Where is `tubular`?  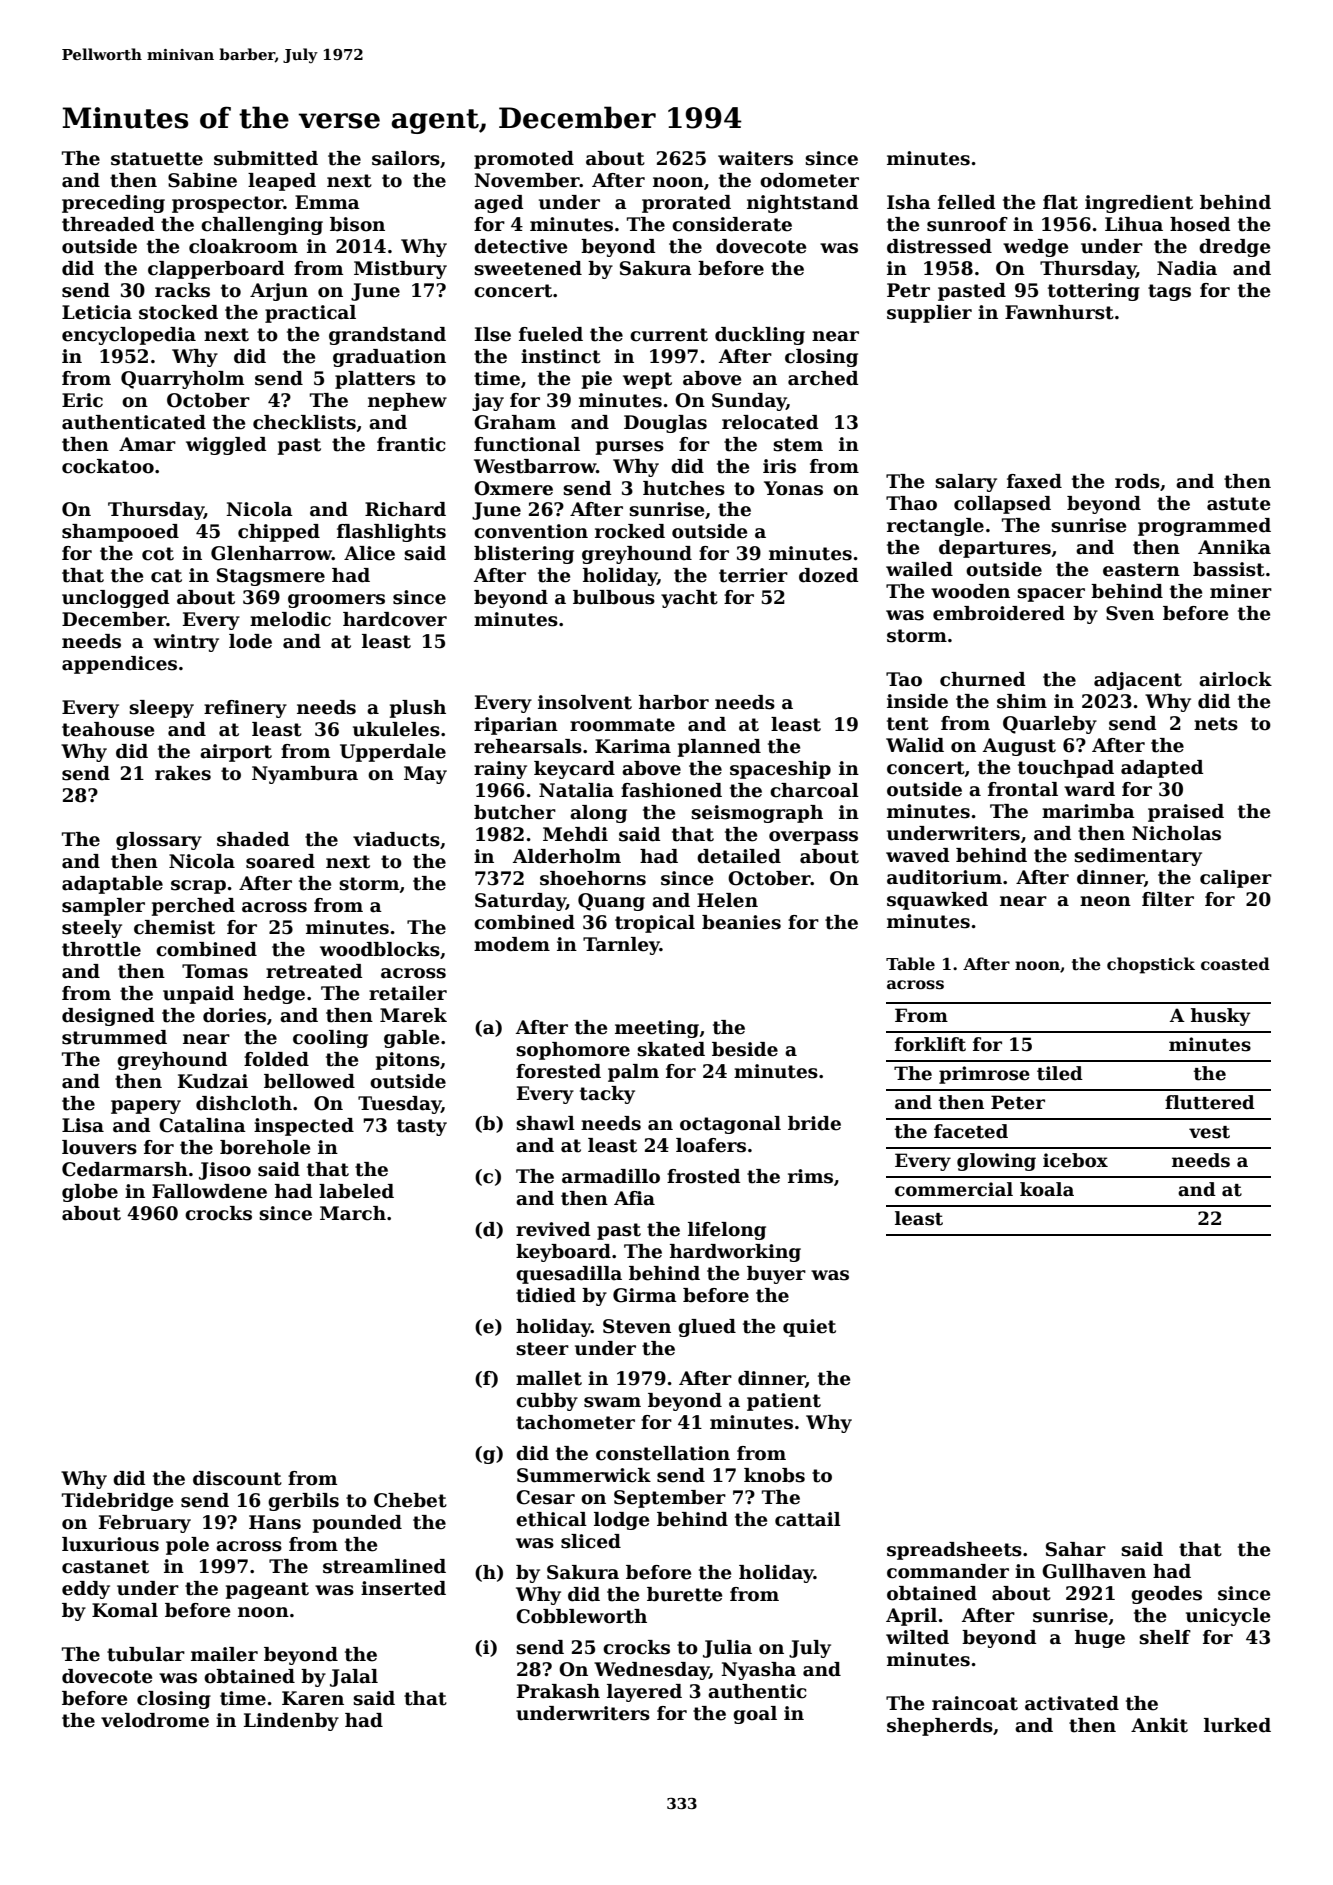 tubular is located at coordinates (146, 1654).
